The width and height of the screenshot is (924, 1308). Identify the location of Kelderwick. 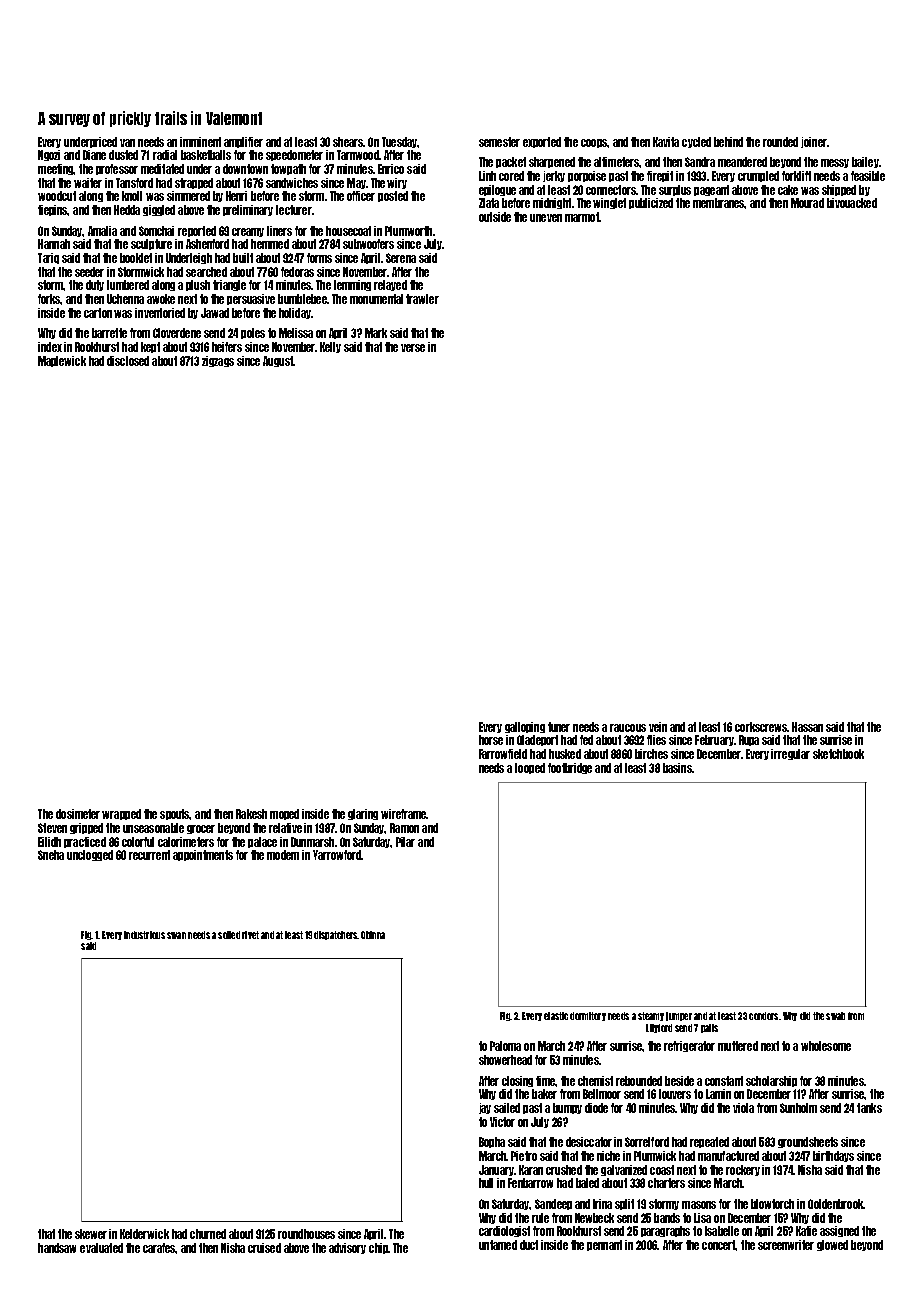
(144, 1234).
